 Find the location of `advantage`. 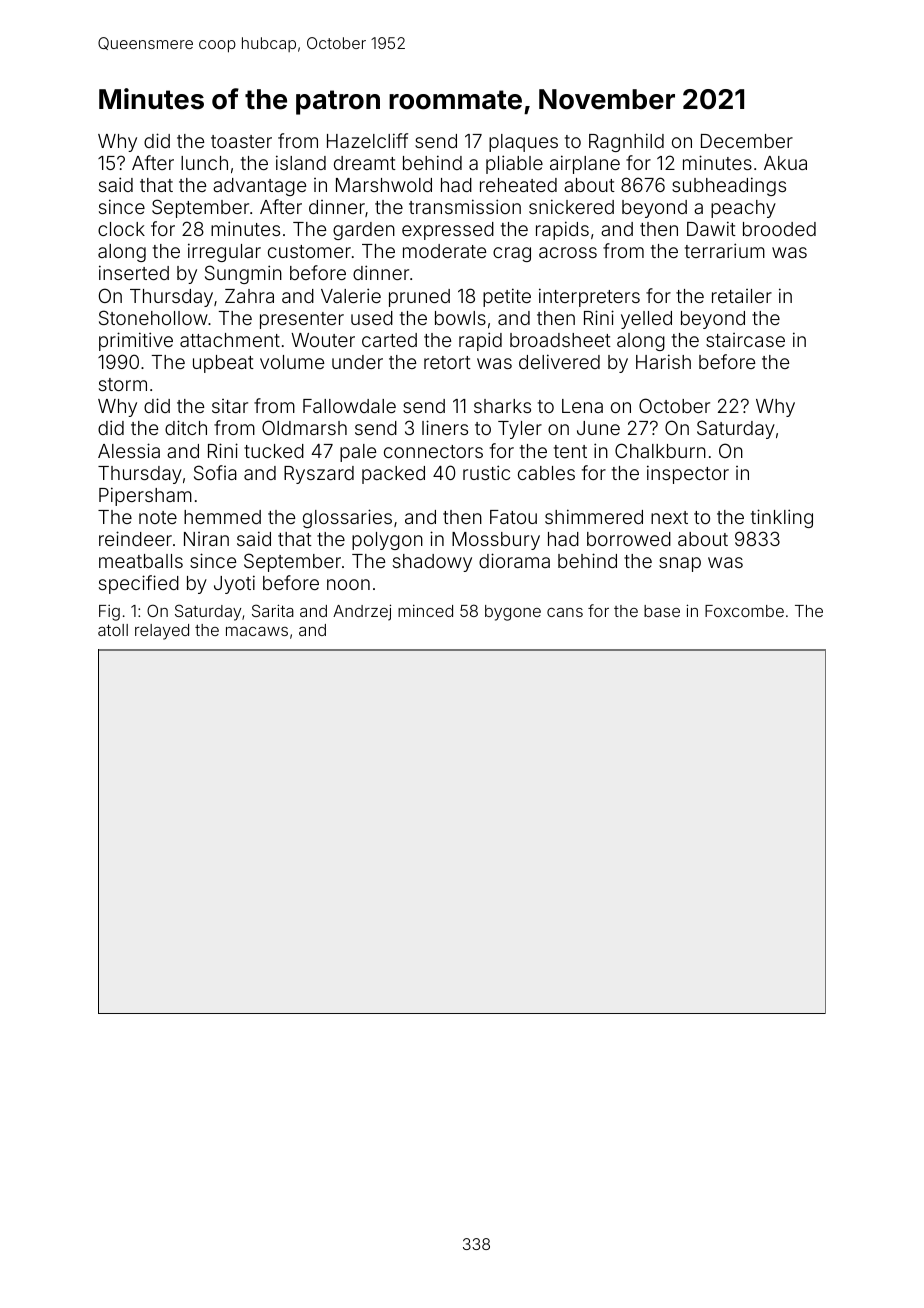

advantage is located at coordinates (259, 187).
